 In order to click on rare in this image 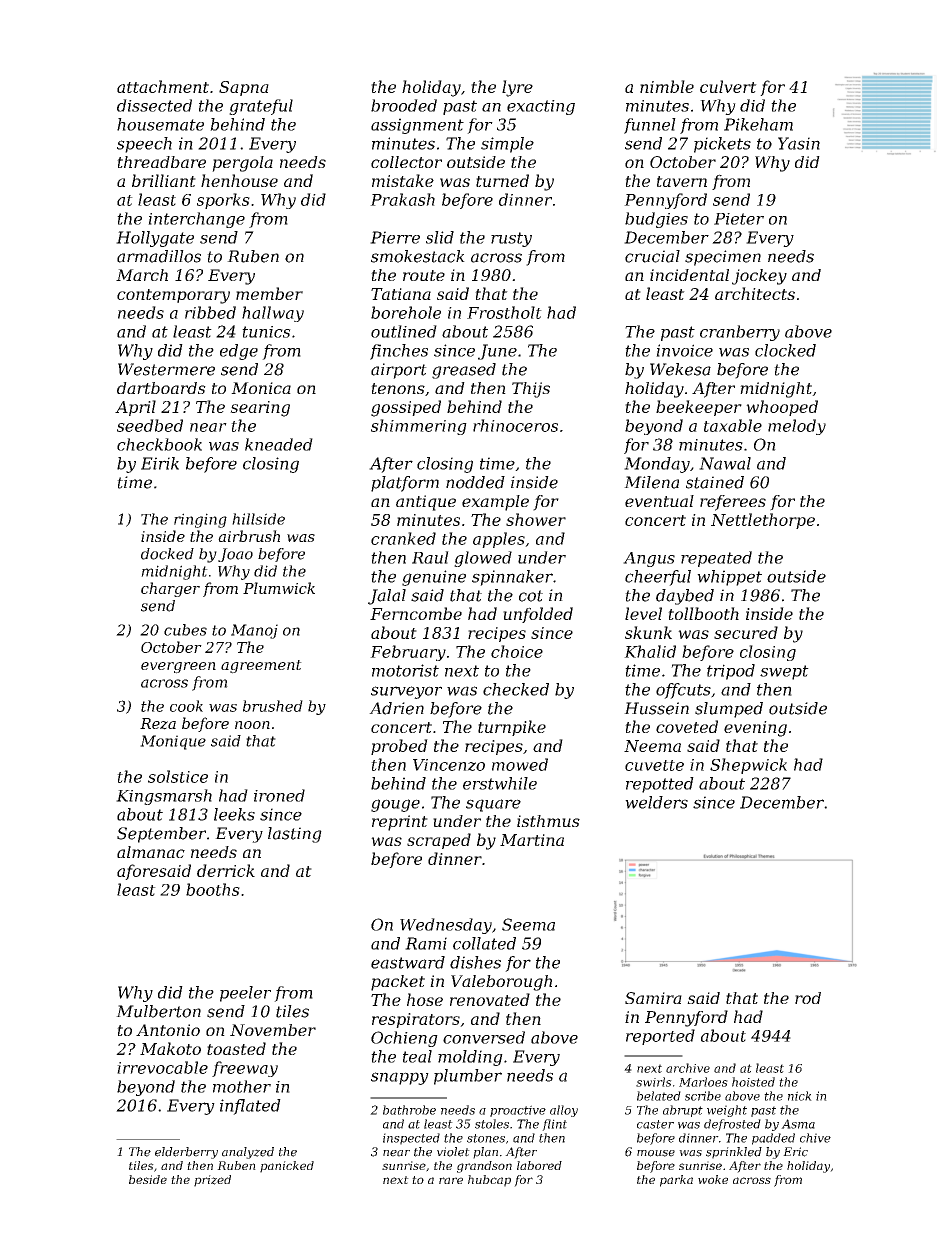, I will do `click(451, 1180)`.
